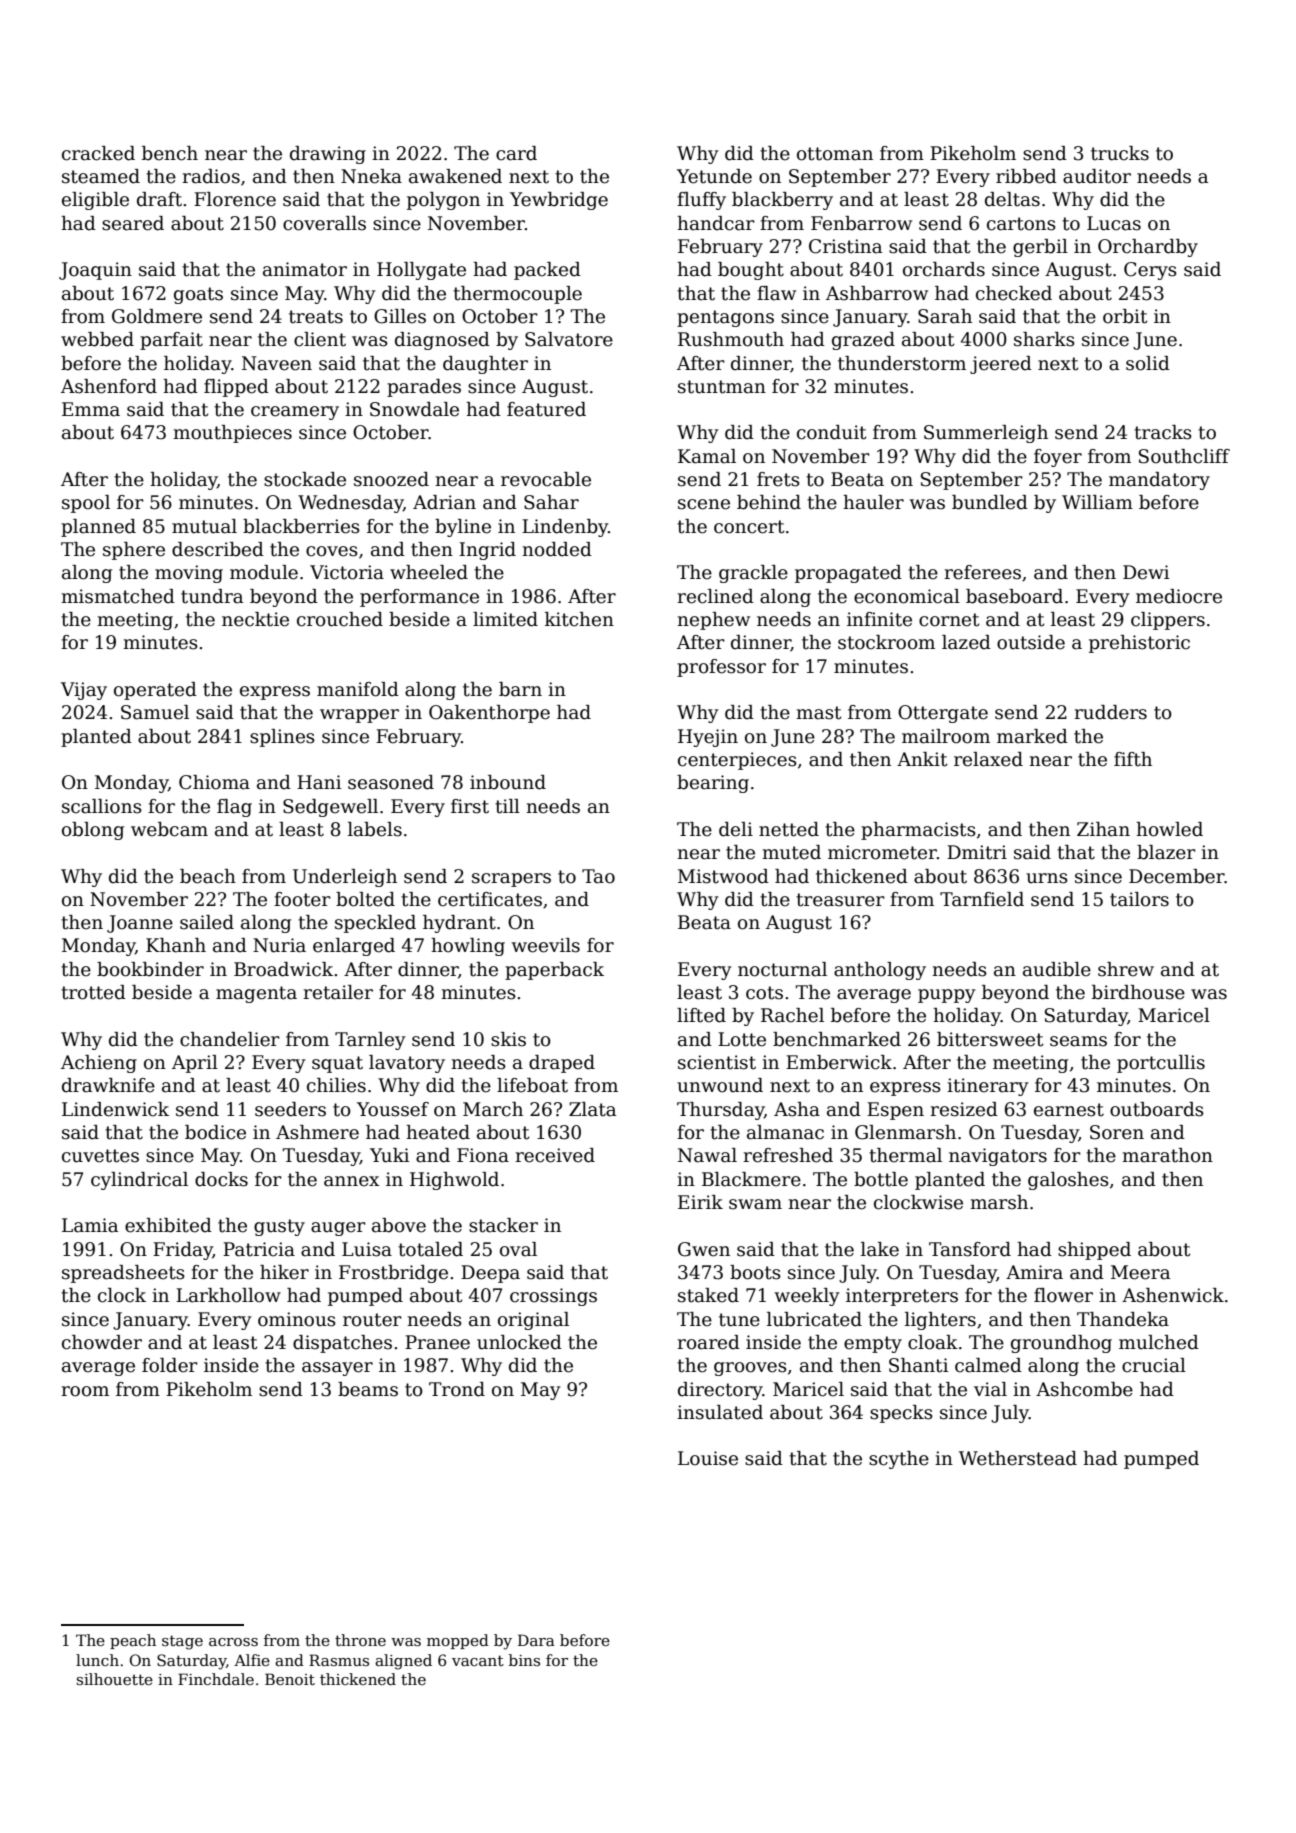 The height and width of the screenshot is (1833, 1296). I want to click on specks, so click(901, 1414).
